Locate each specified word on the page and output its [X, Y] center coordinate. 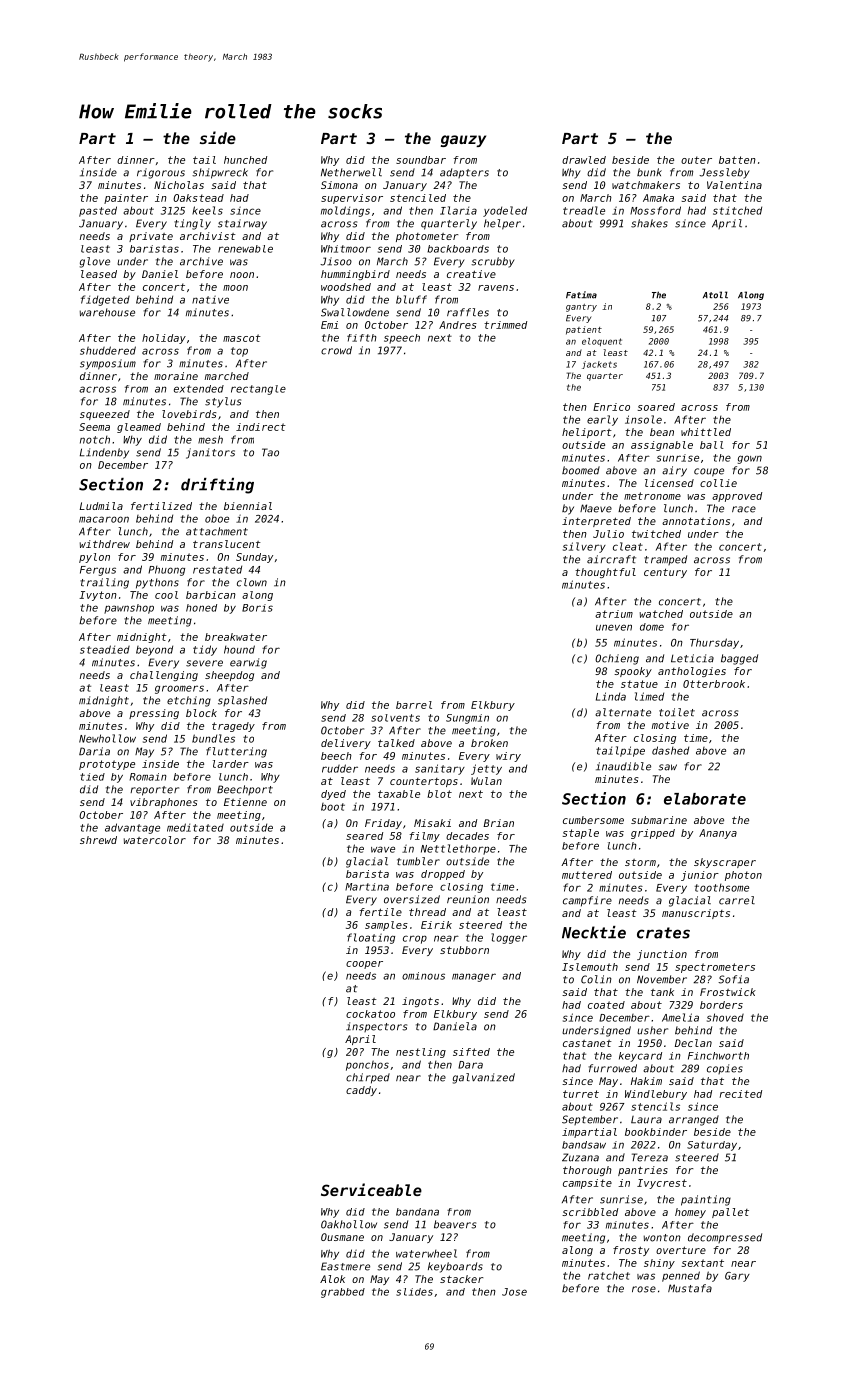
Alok [332, 1279]
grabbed [343, 1293]
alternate [623, 712]
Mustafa [690, 1288]
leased [99, 274]
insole [643, 419]
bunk [649, 172]
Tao [270, 452]
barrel [414, 705]
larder [231, 764]
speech [402, 339]
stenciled [418, 198]
